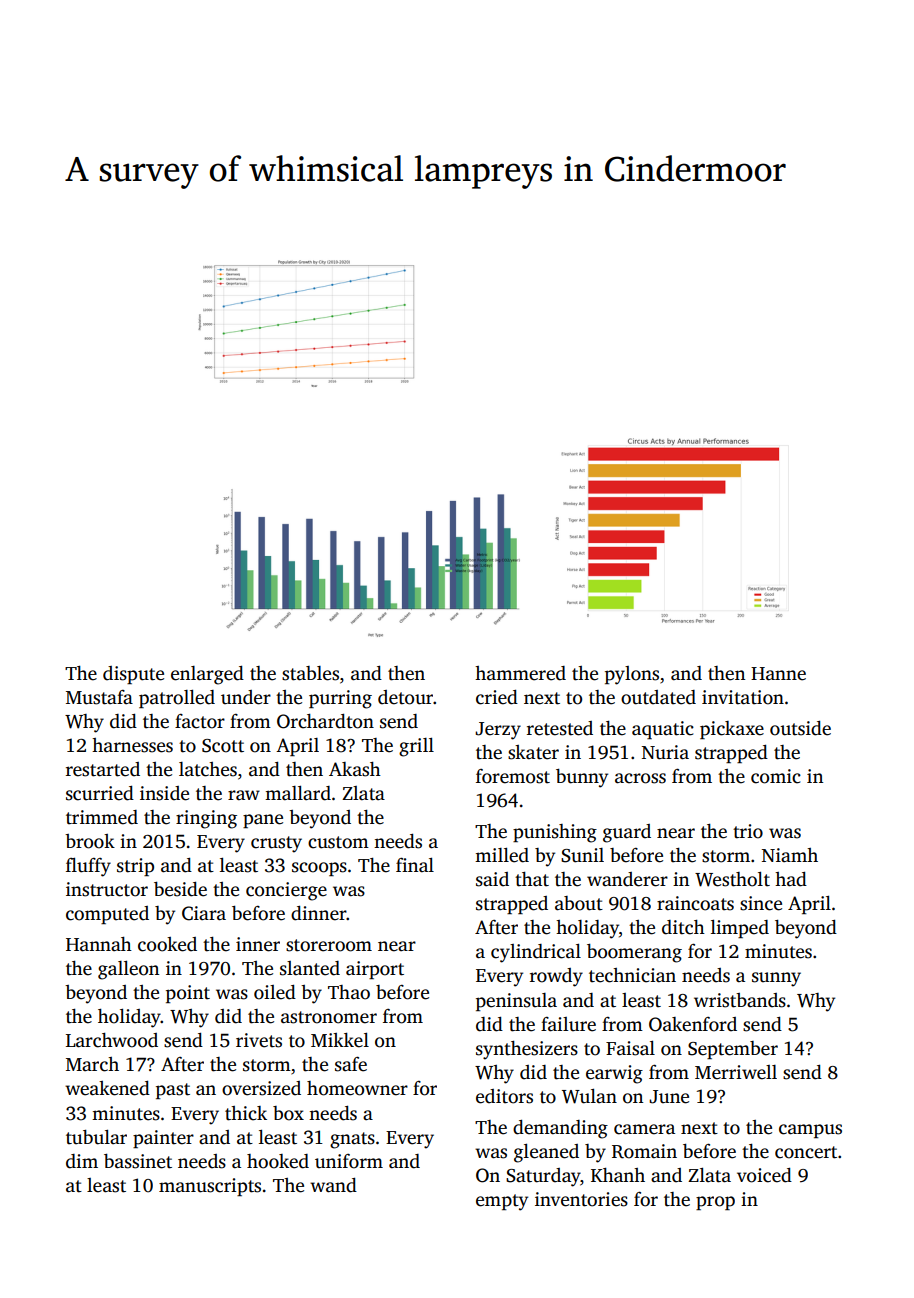 Image resolution: width=914 pixels, height=1298 pixels. What do you see at coordinates (133, 675) in the image?
I see `dispute` at bounding box center [133, 675].
